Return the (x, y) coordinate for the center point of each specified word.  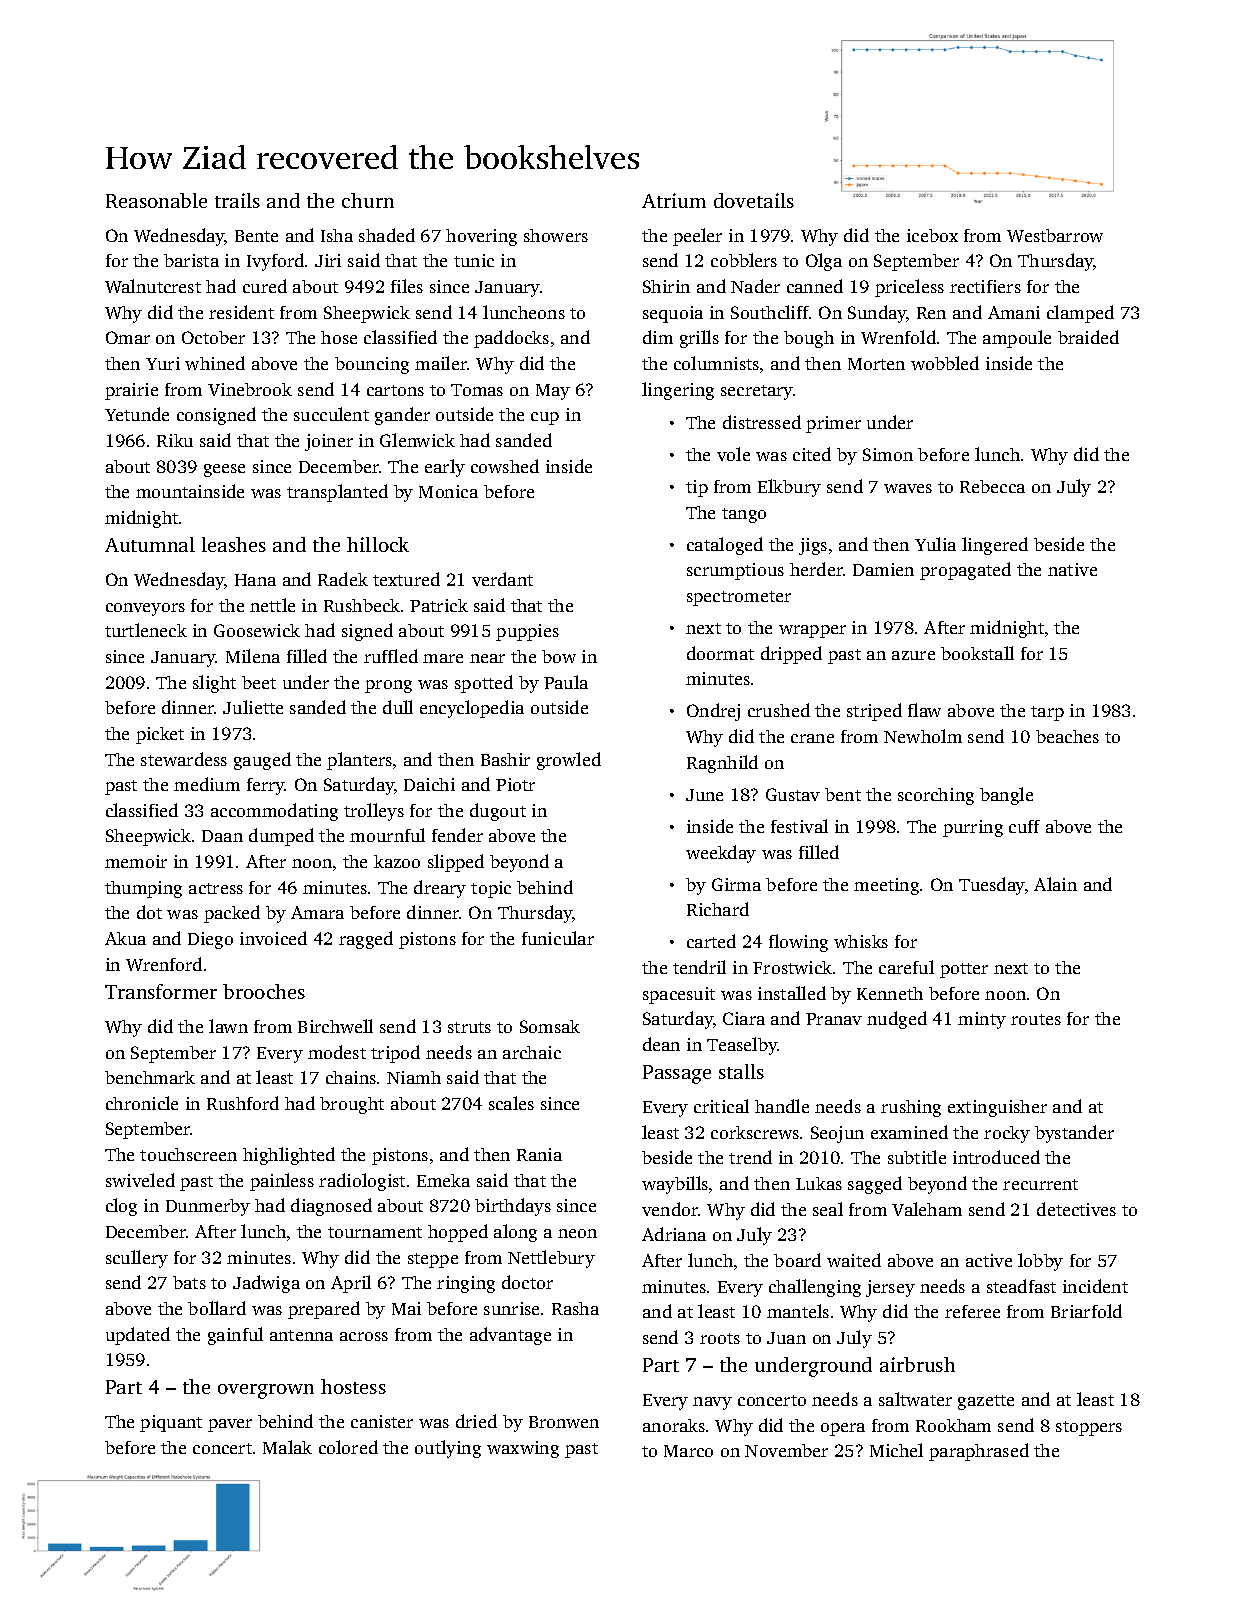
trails (237, 200)
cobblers (744, 260)
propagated (965, 571)
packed (232, 914)
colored (348, 1447)
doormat (720, 653)
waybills (675, 1185)
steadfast (1021, 1286)
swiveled (140, 1180)
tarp (1047, 713)
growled (569, 761)
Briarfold (1086, 1311)
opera (843, 1429)
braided (1088, 337)
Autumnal (150, 544)
